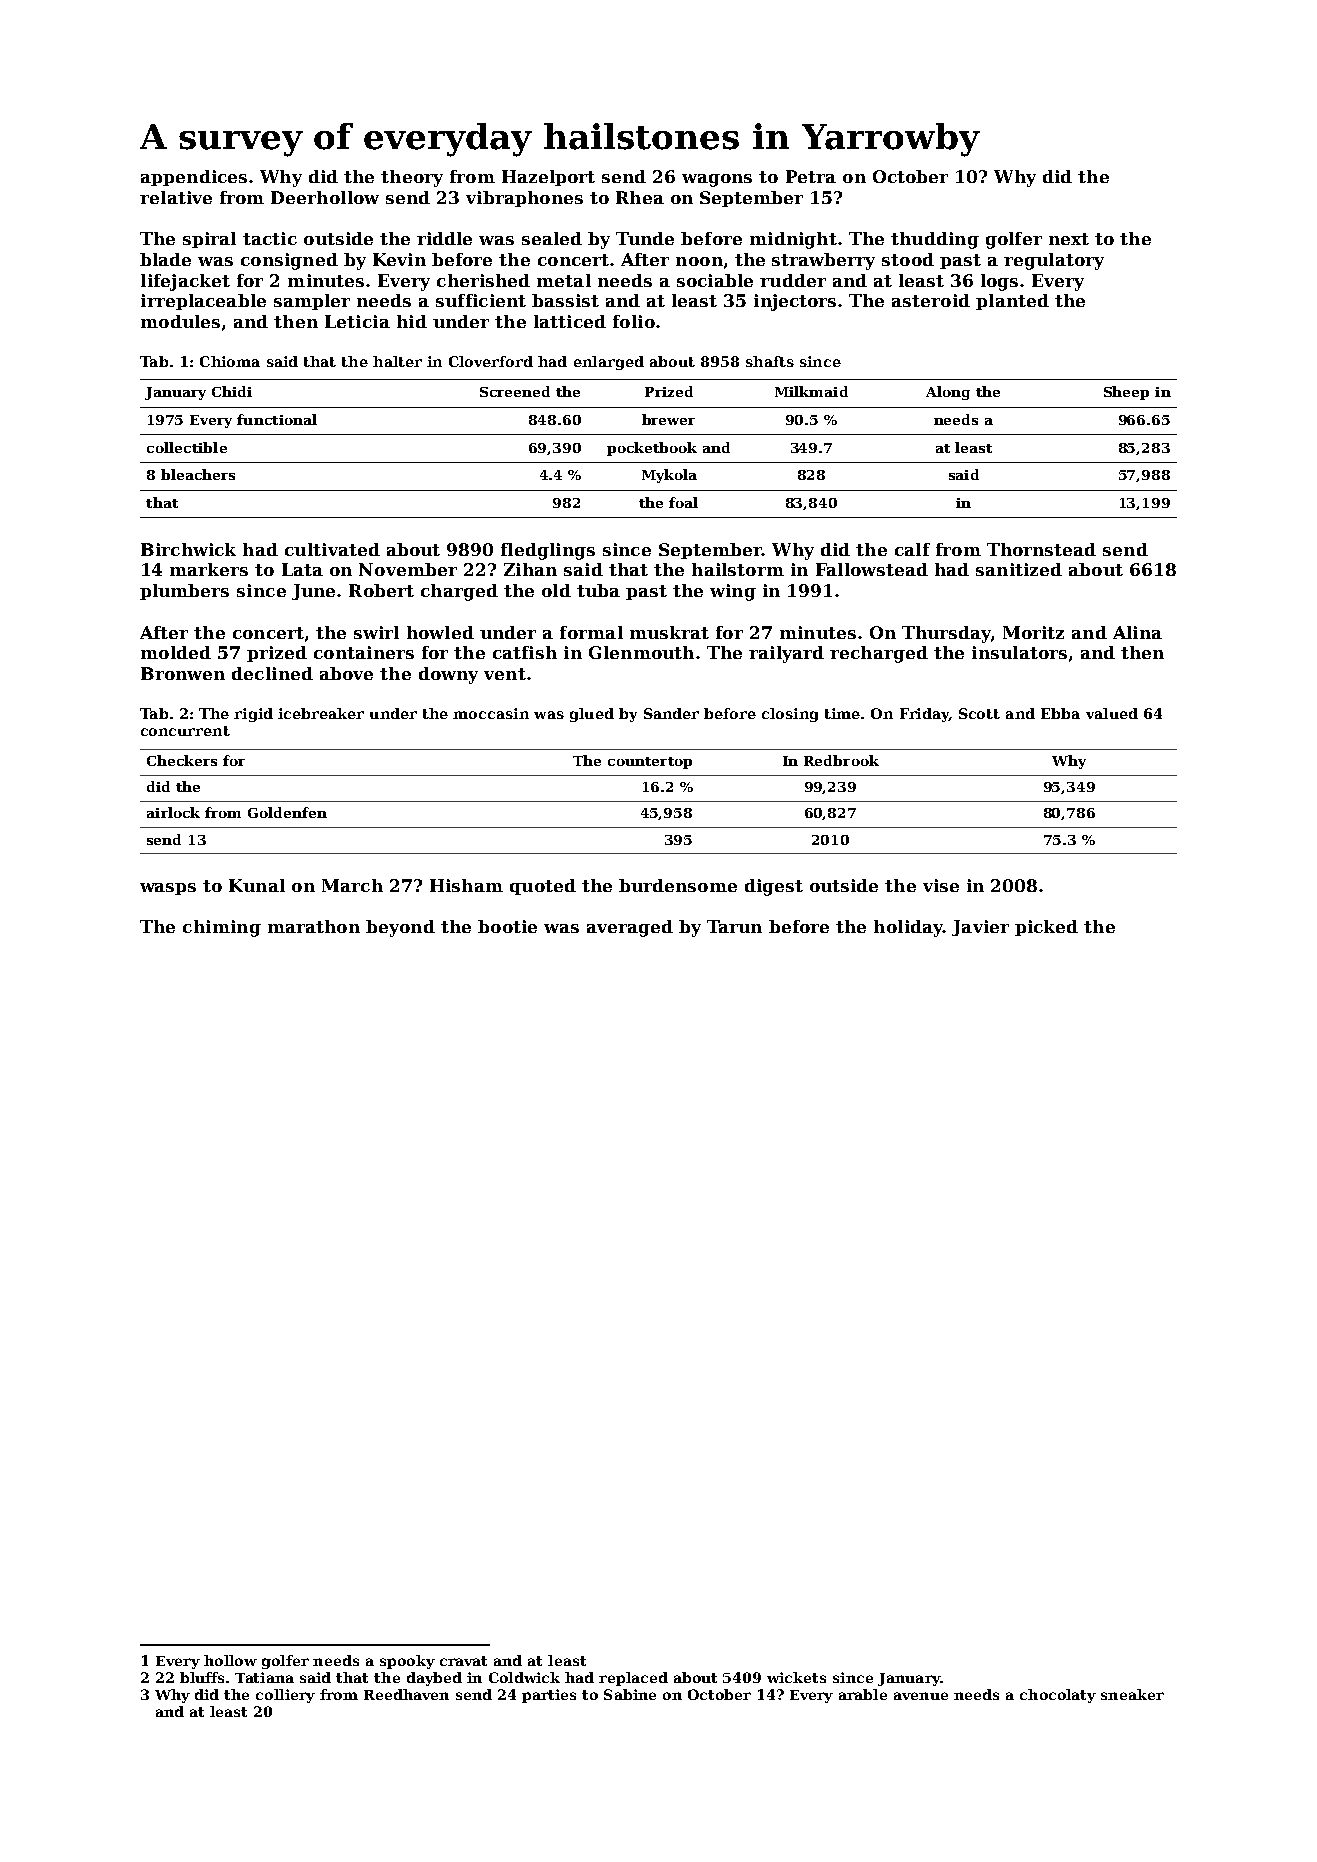 This screenshot has width=1317, height=1862. What do you see at coordinates (770, 361) in the screenshot?
I see `shafts` at bounding box center [770, 361].
